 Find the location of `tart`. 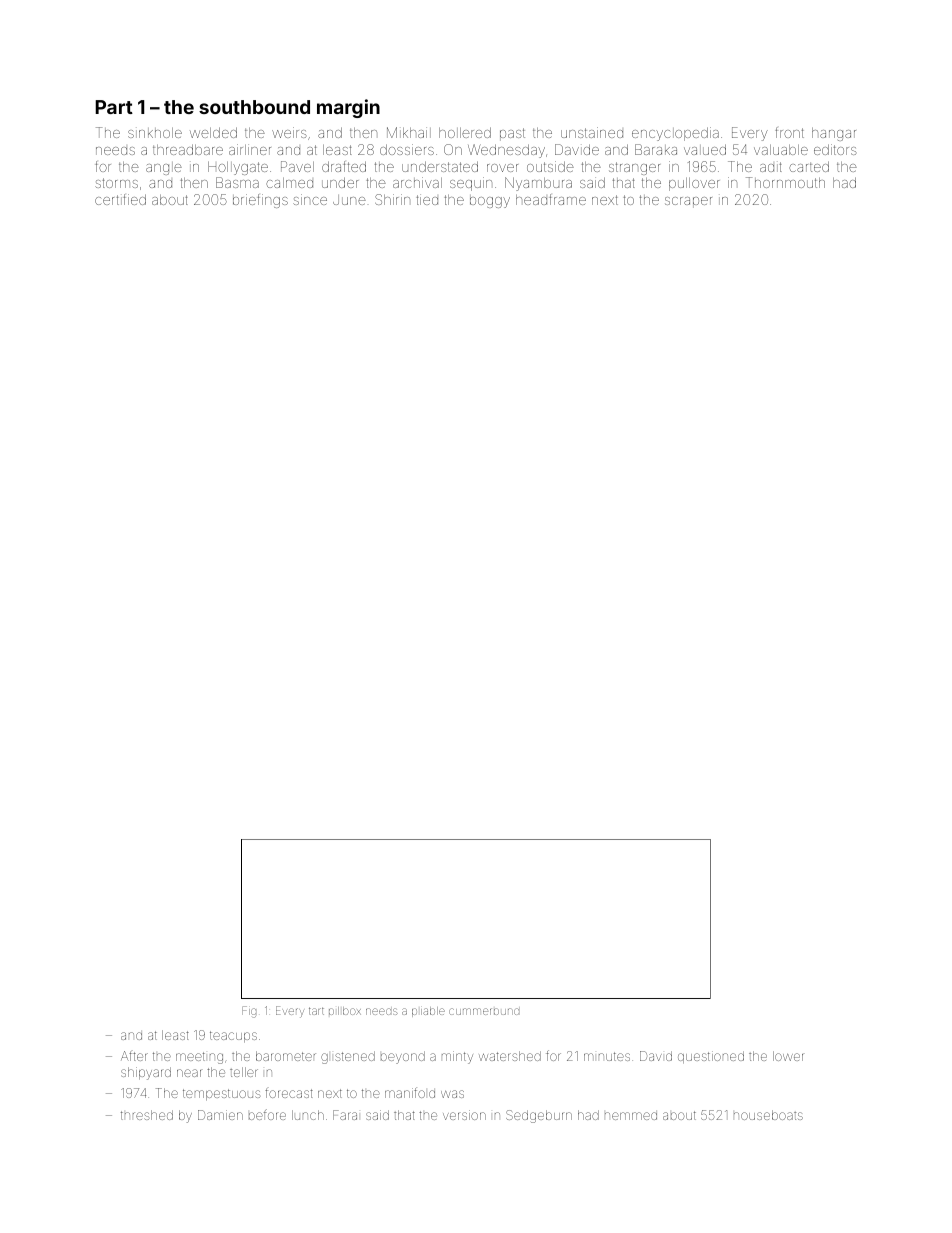

tart is located at coordinates (316, 1011).
